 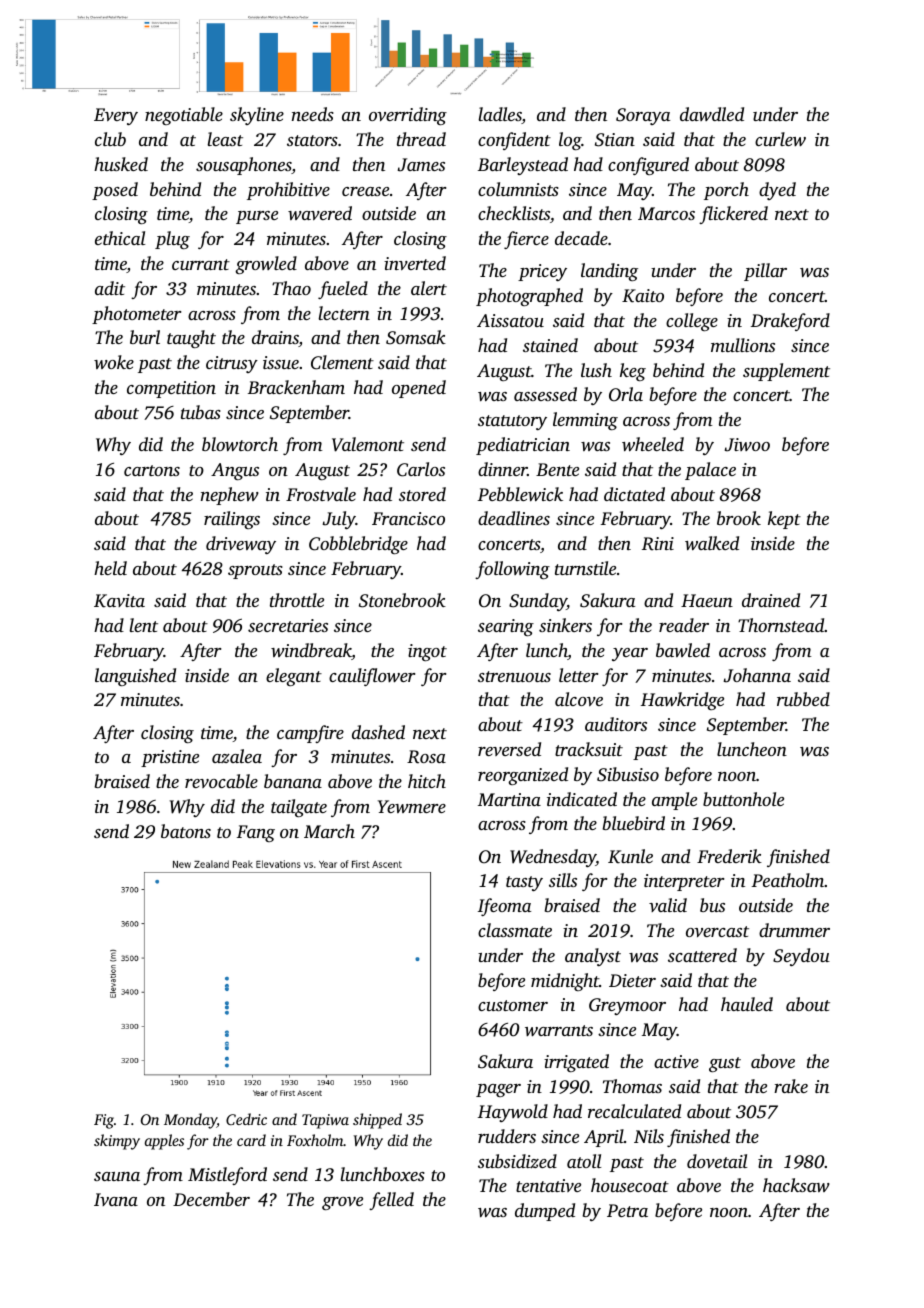 What do you see at coordinates (119, 601) in the page?
I see `Kavita` at bounding box center [119, 601].
